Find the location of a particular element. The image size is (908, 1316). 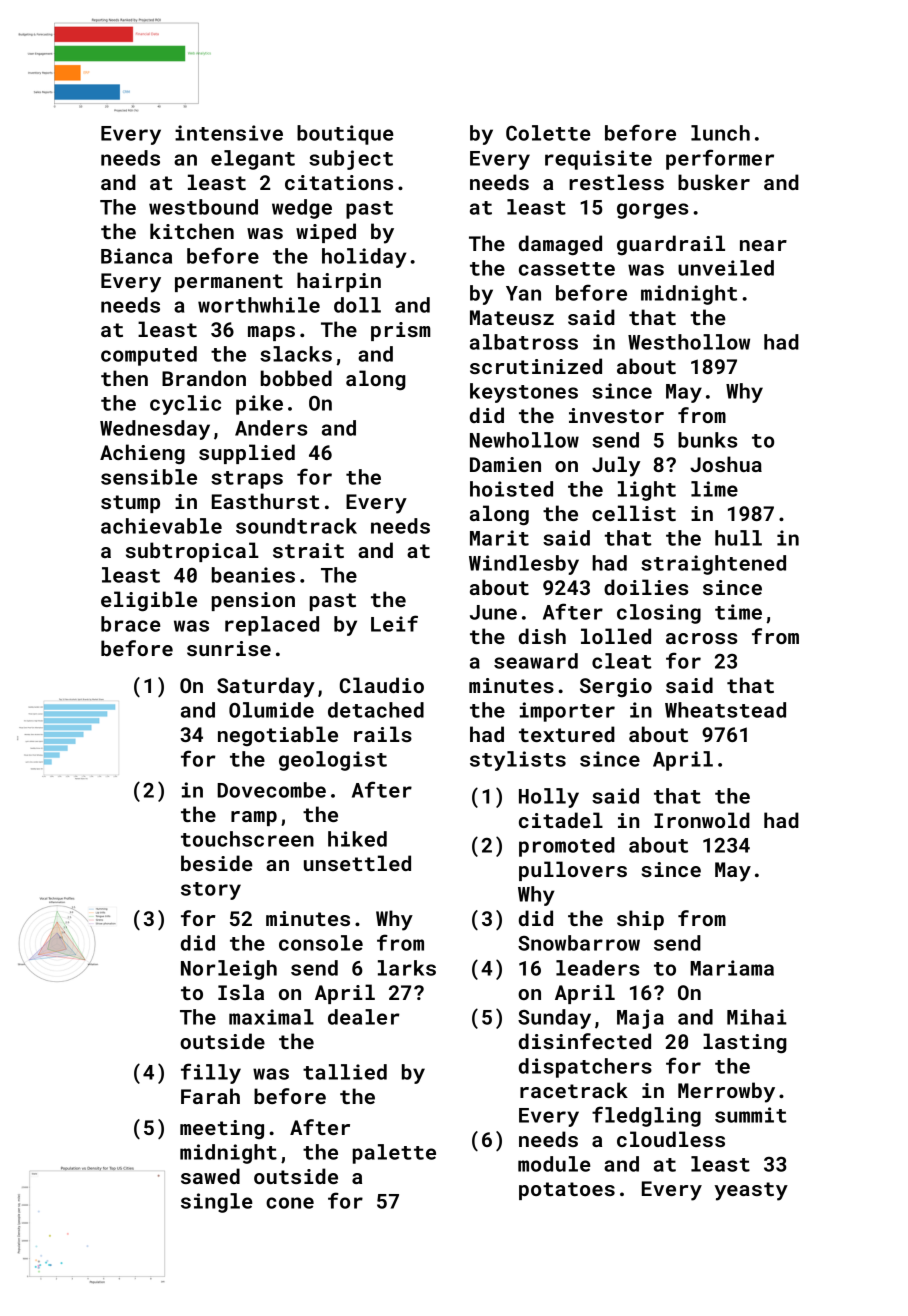

wedge is located at coordinates (302, 209).
